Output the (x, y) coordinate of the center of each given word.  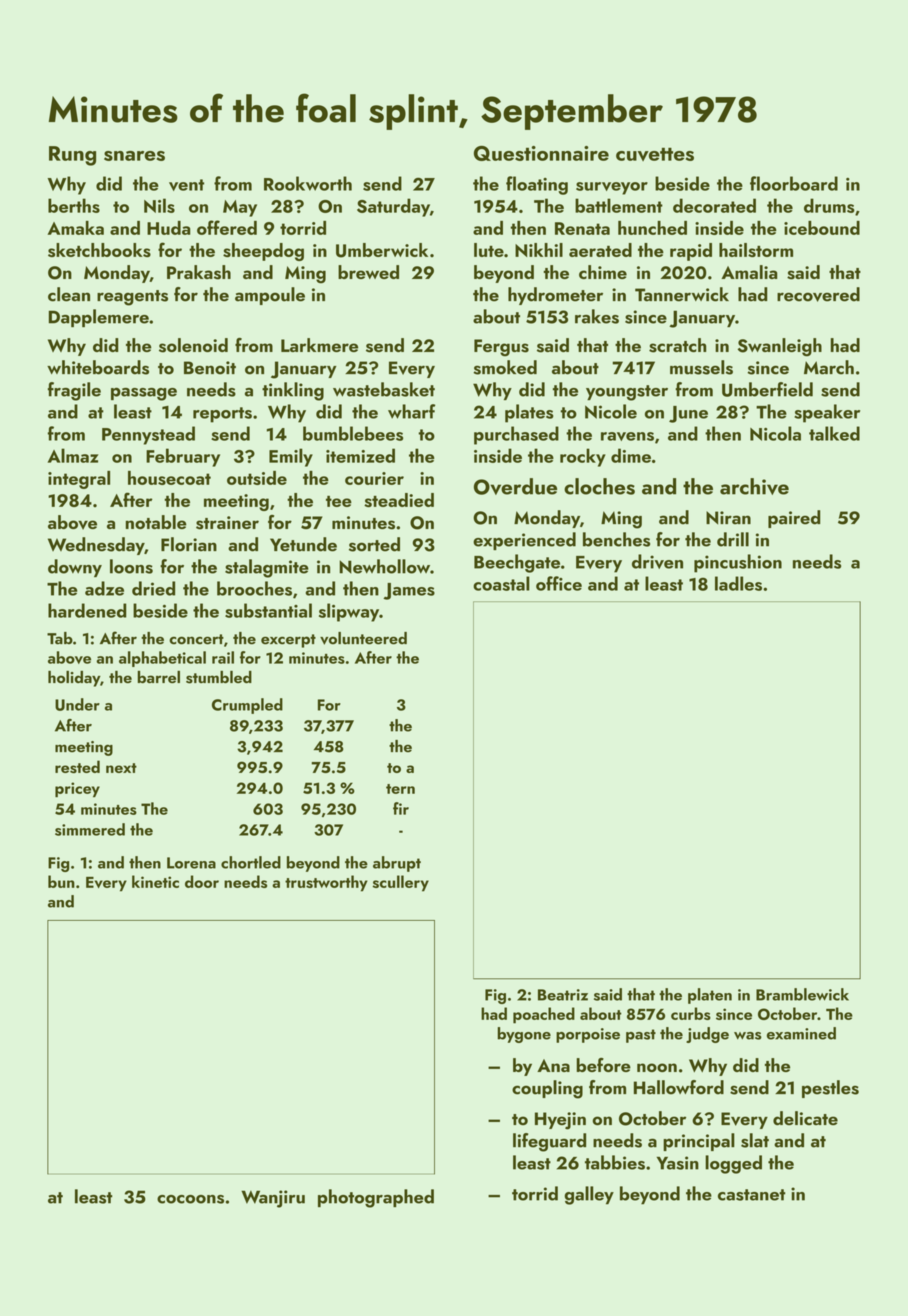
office (559, 583)
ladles (738, 583)
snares (134, 156)
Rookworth (308, 183)
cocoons (190, 1199)
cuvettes (655, 154)
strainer (227, 523)
